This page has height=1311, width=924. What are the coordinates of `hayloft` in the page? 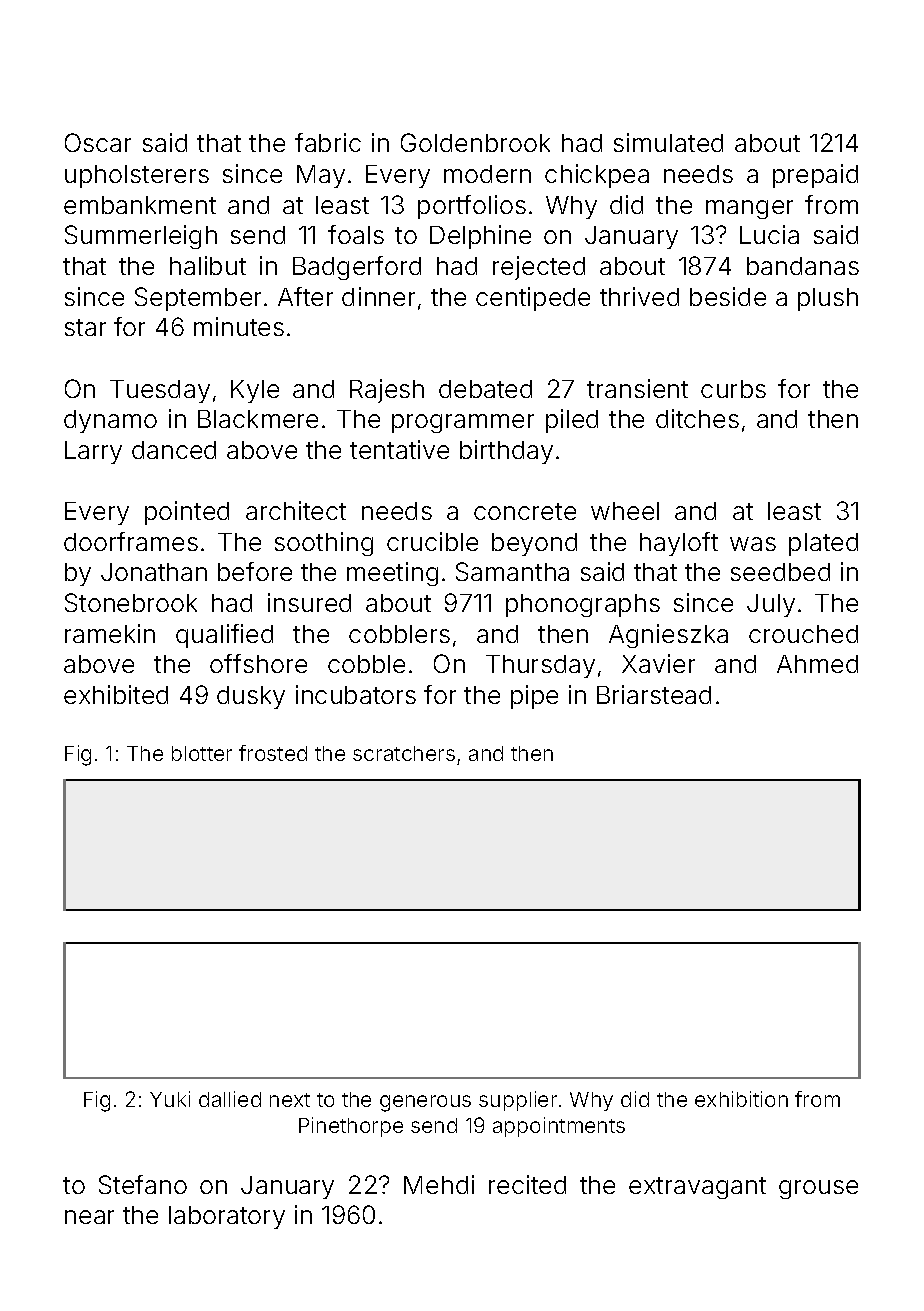 It's located at (679, 544).
